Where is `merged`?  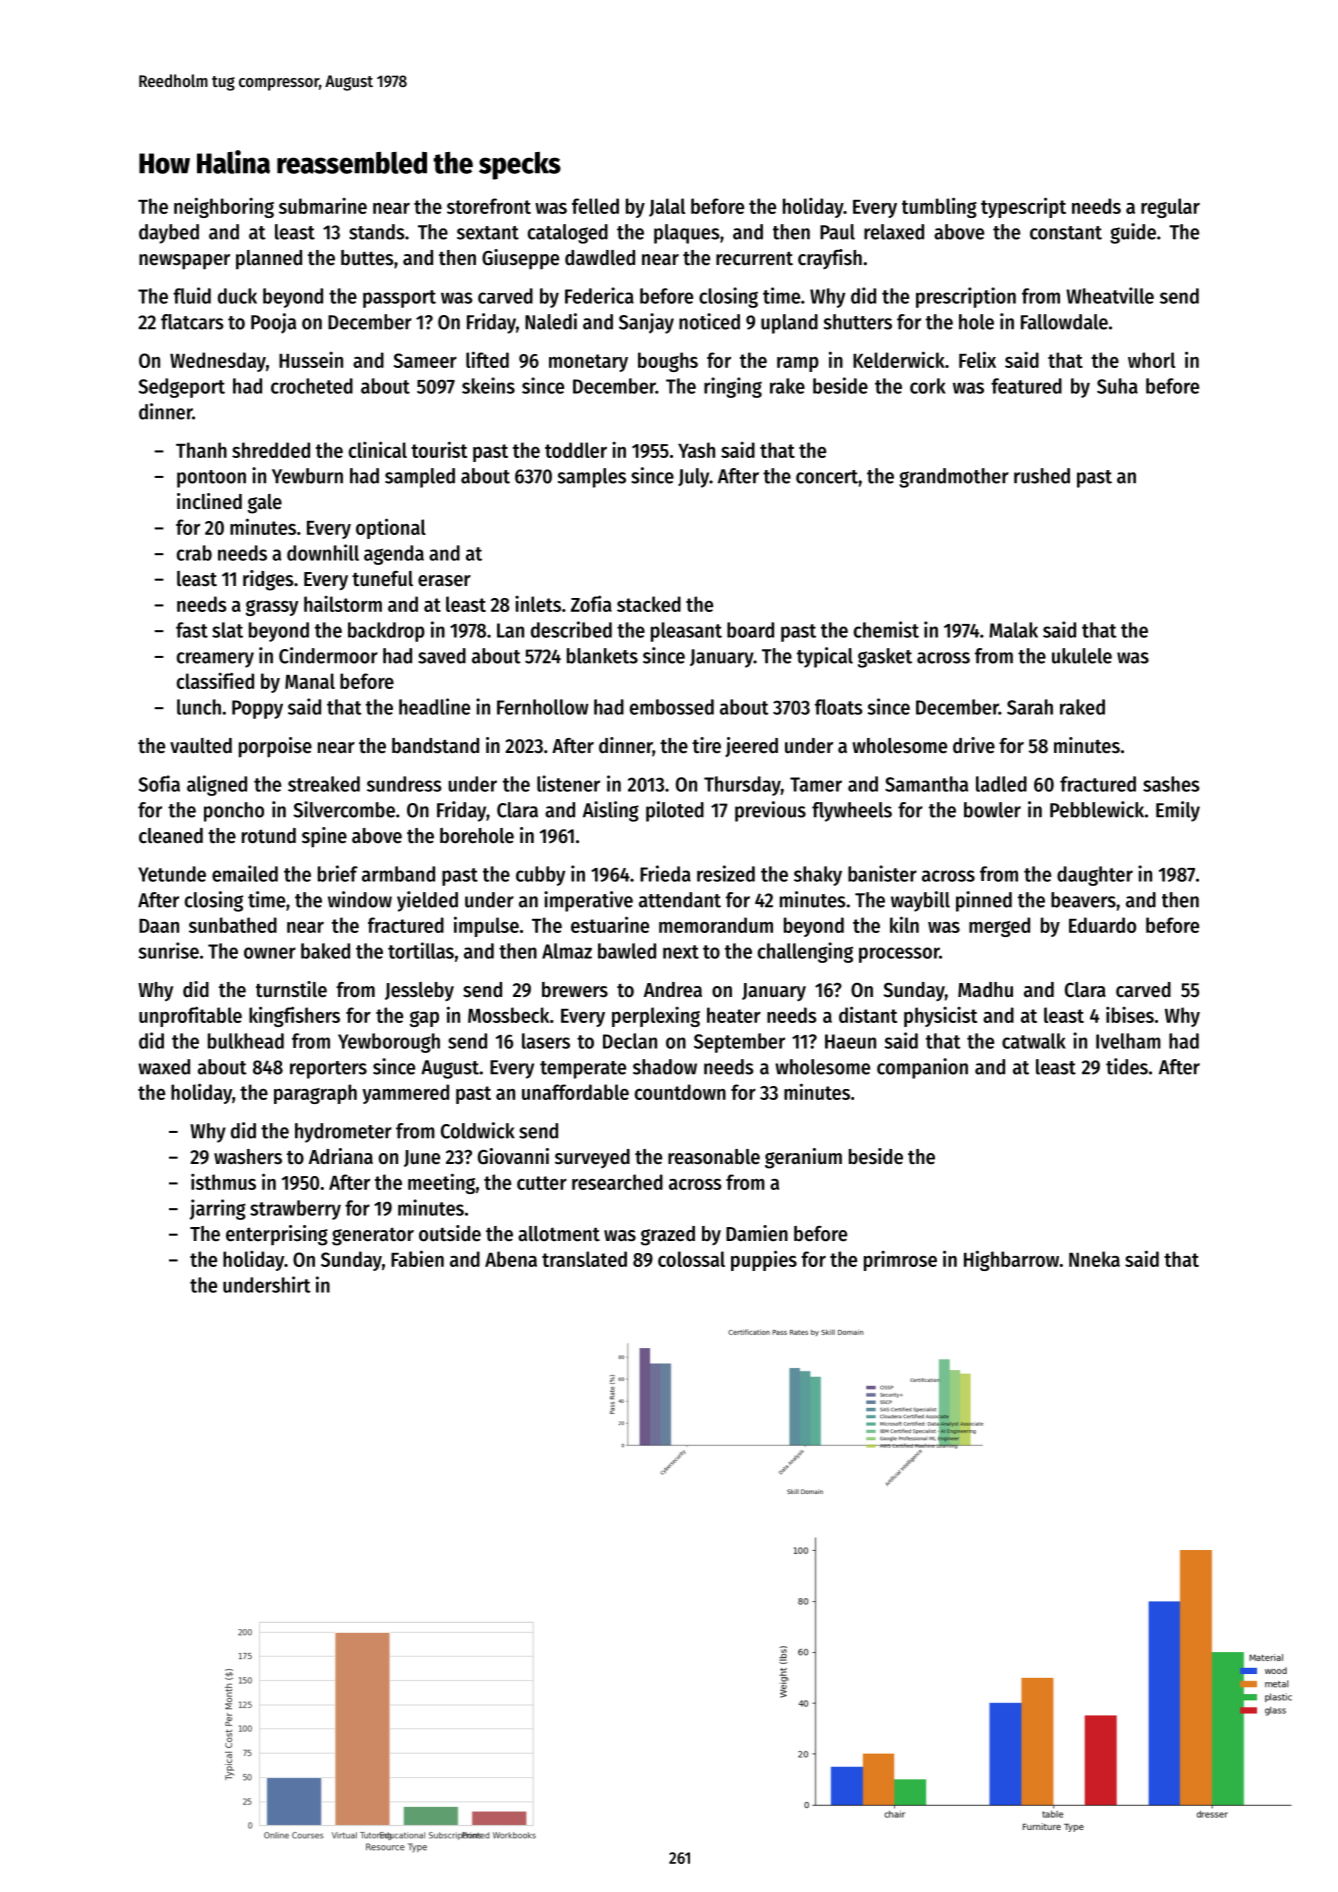 merged is located at coordinates (999, 927).
